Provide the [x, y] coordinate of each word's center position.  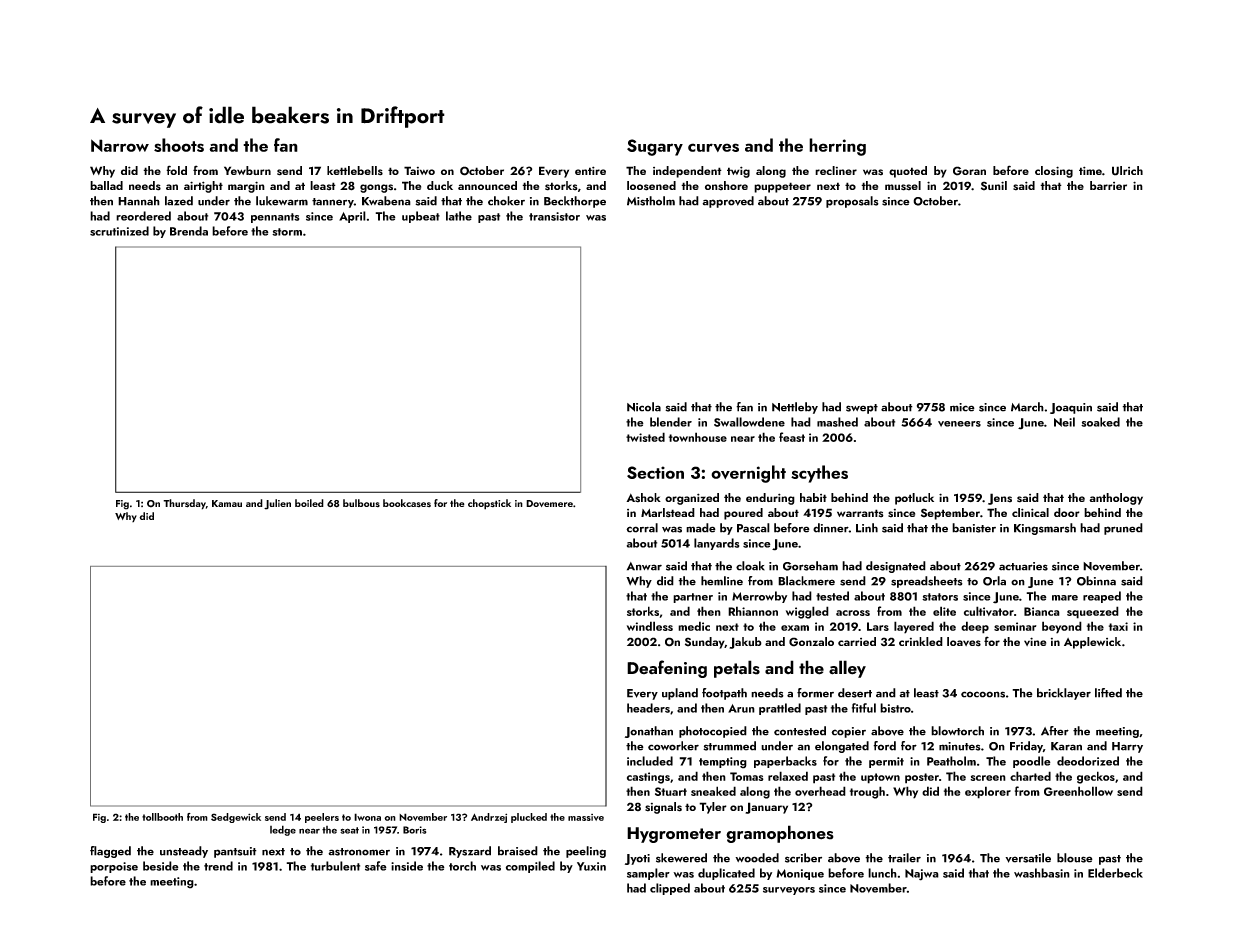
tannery [333, 203]
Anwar [644, 566]
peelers [322, 818]
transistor [554, 216]
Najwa [922, 875]
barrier [1108, 185]
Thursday [184, 504]
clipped [670, 889]
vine [1035, 641]
